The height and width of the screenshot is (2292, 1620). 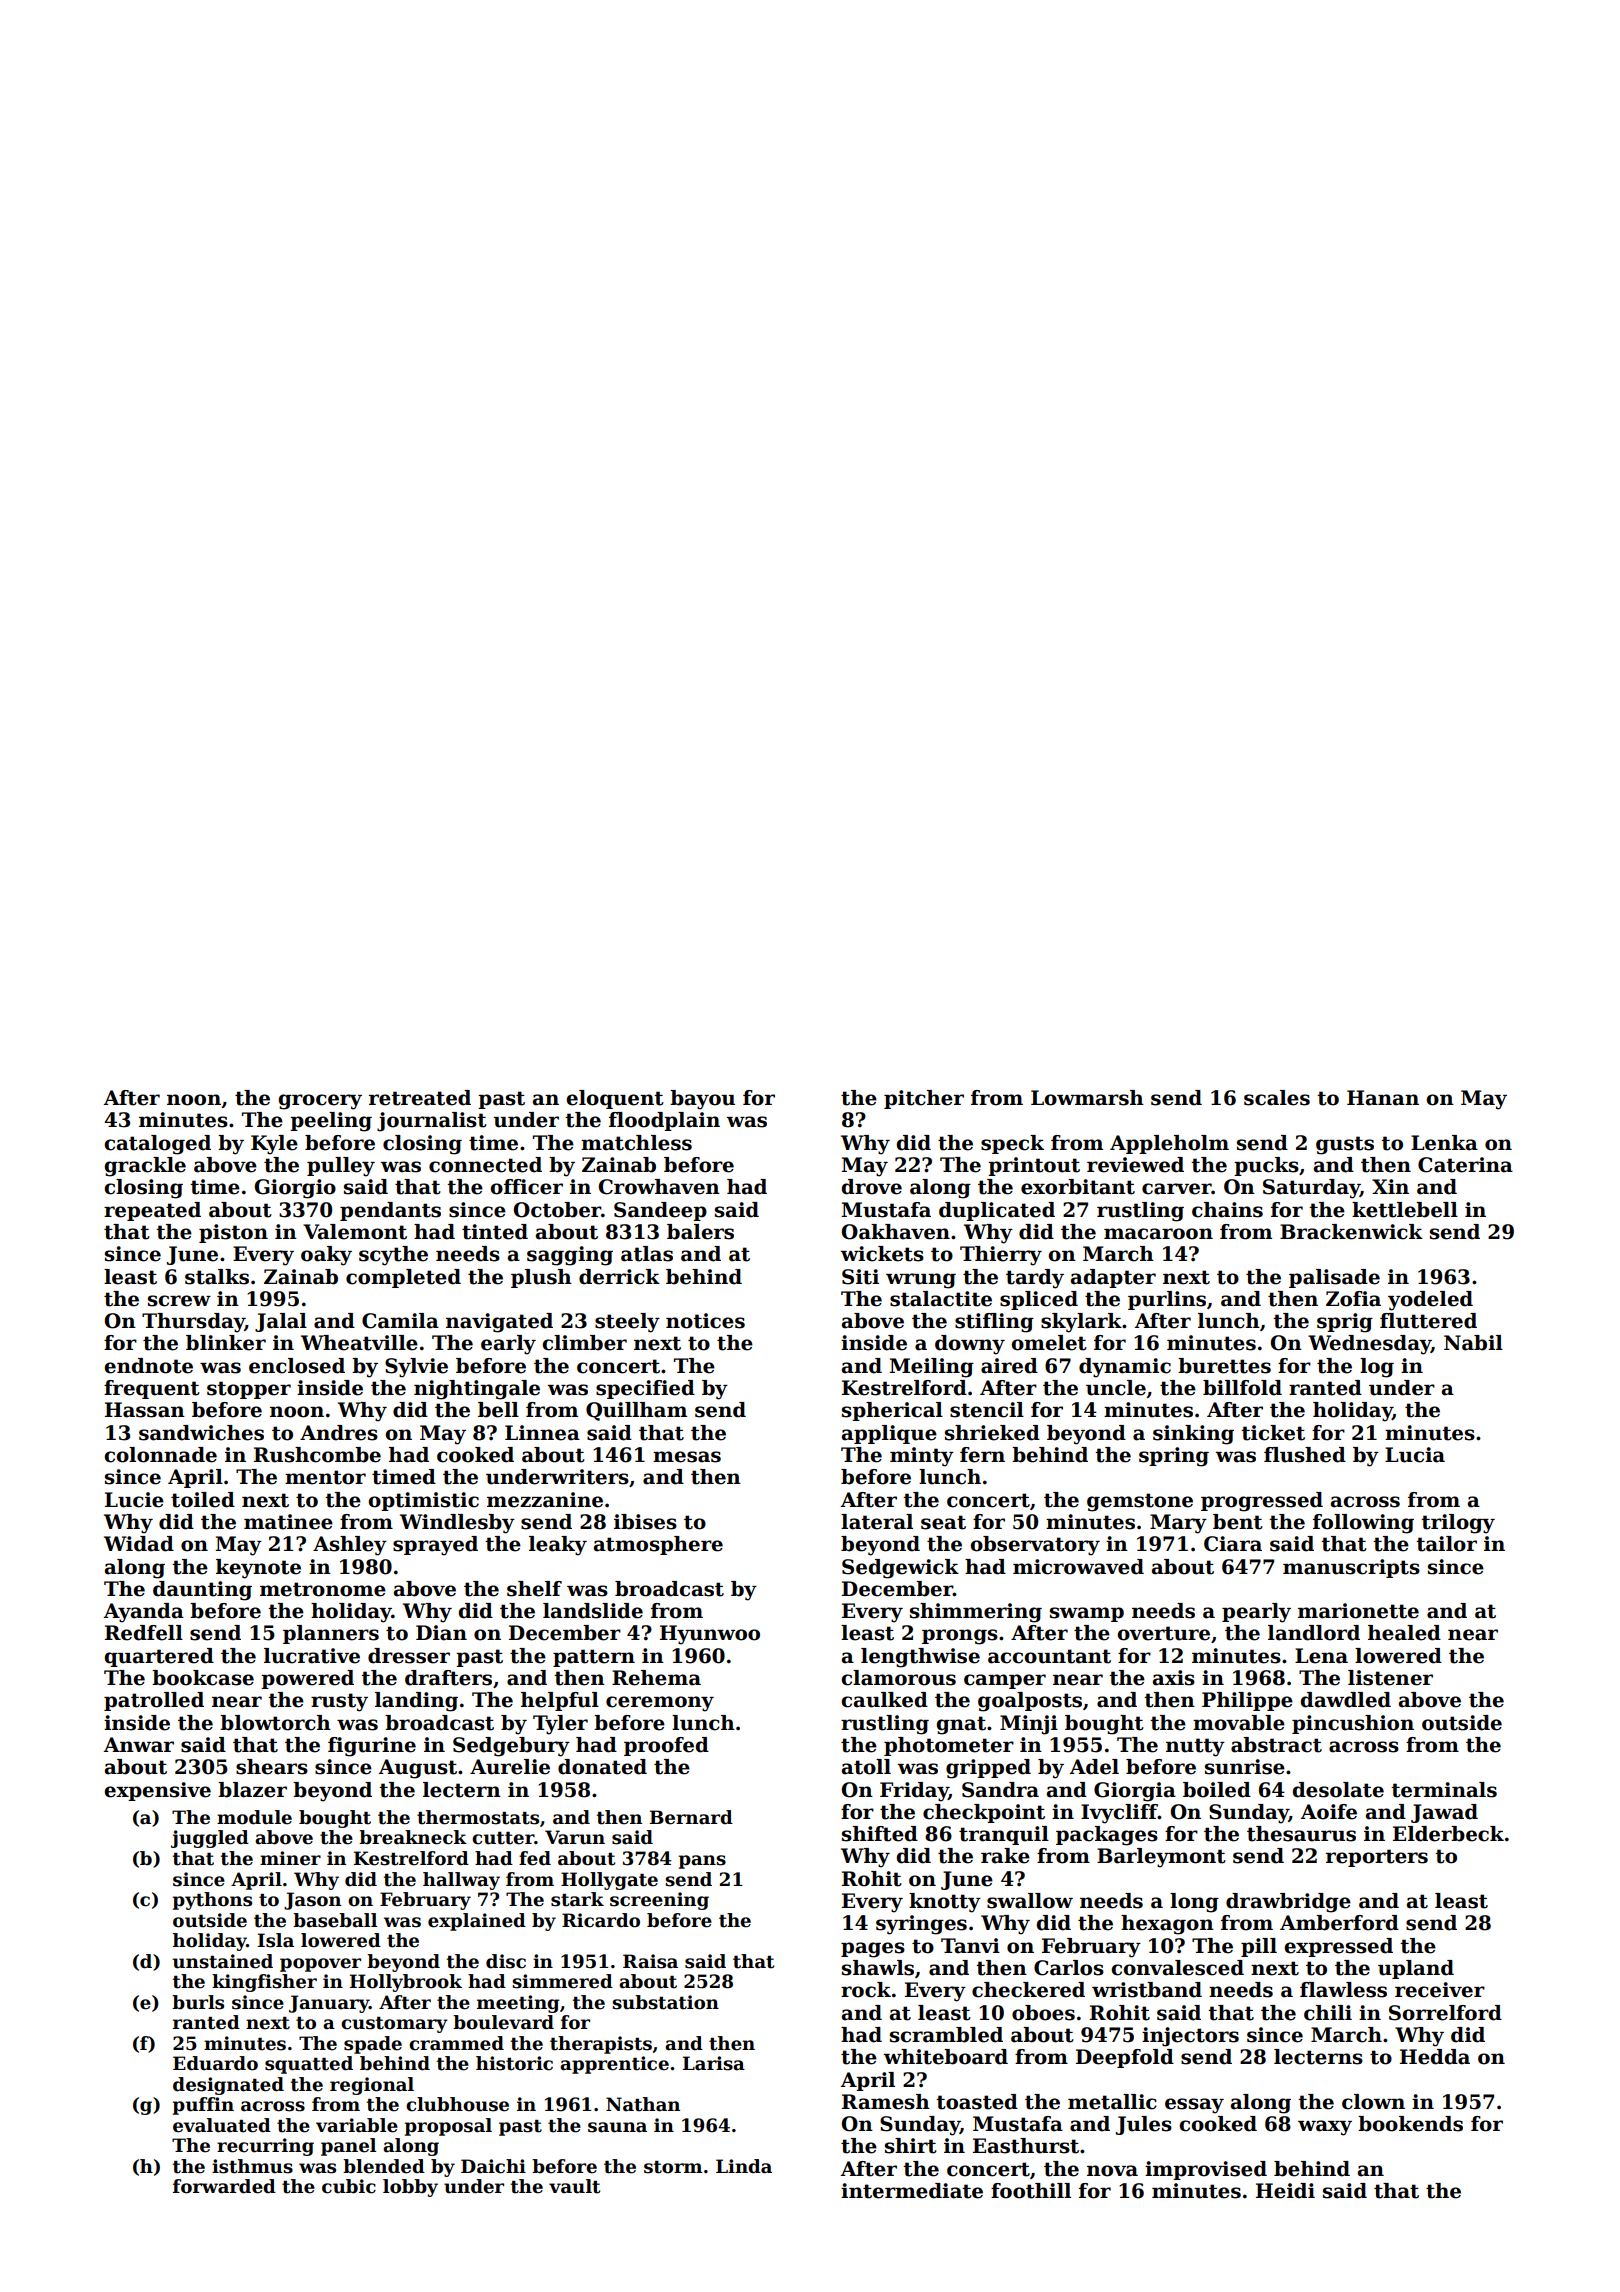 What do you see at coordinates (1277, 1098) in the screenshot?
I see `scales` at bounding box center [1277, 1098].
